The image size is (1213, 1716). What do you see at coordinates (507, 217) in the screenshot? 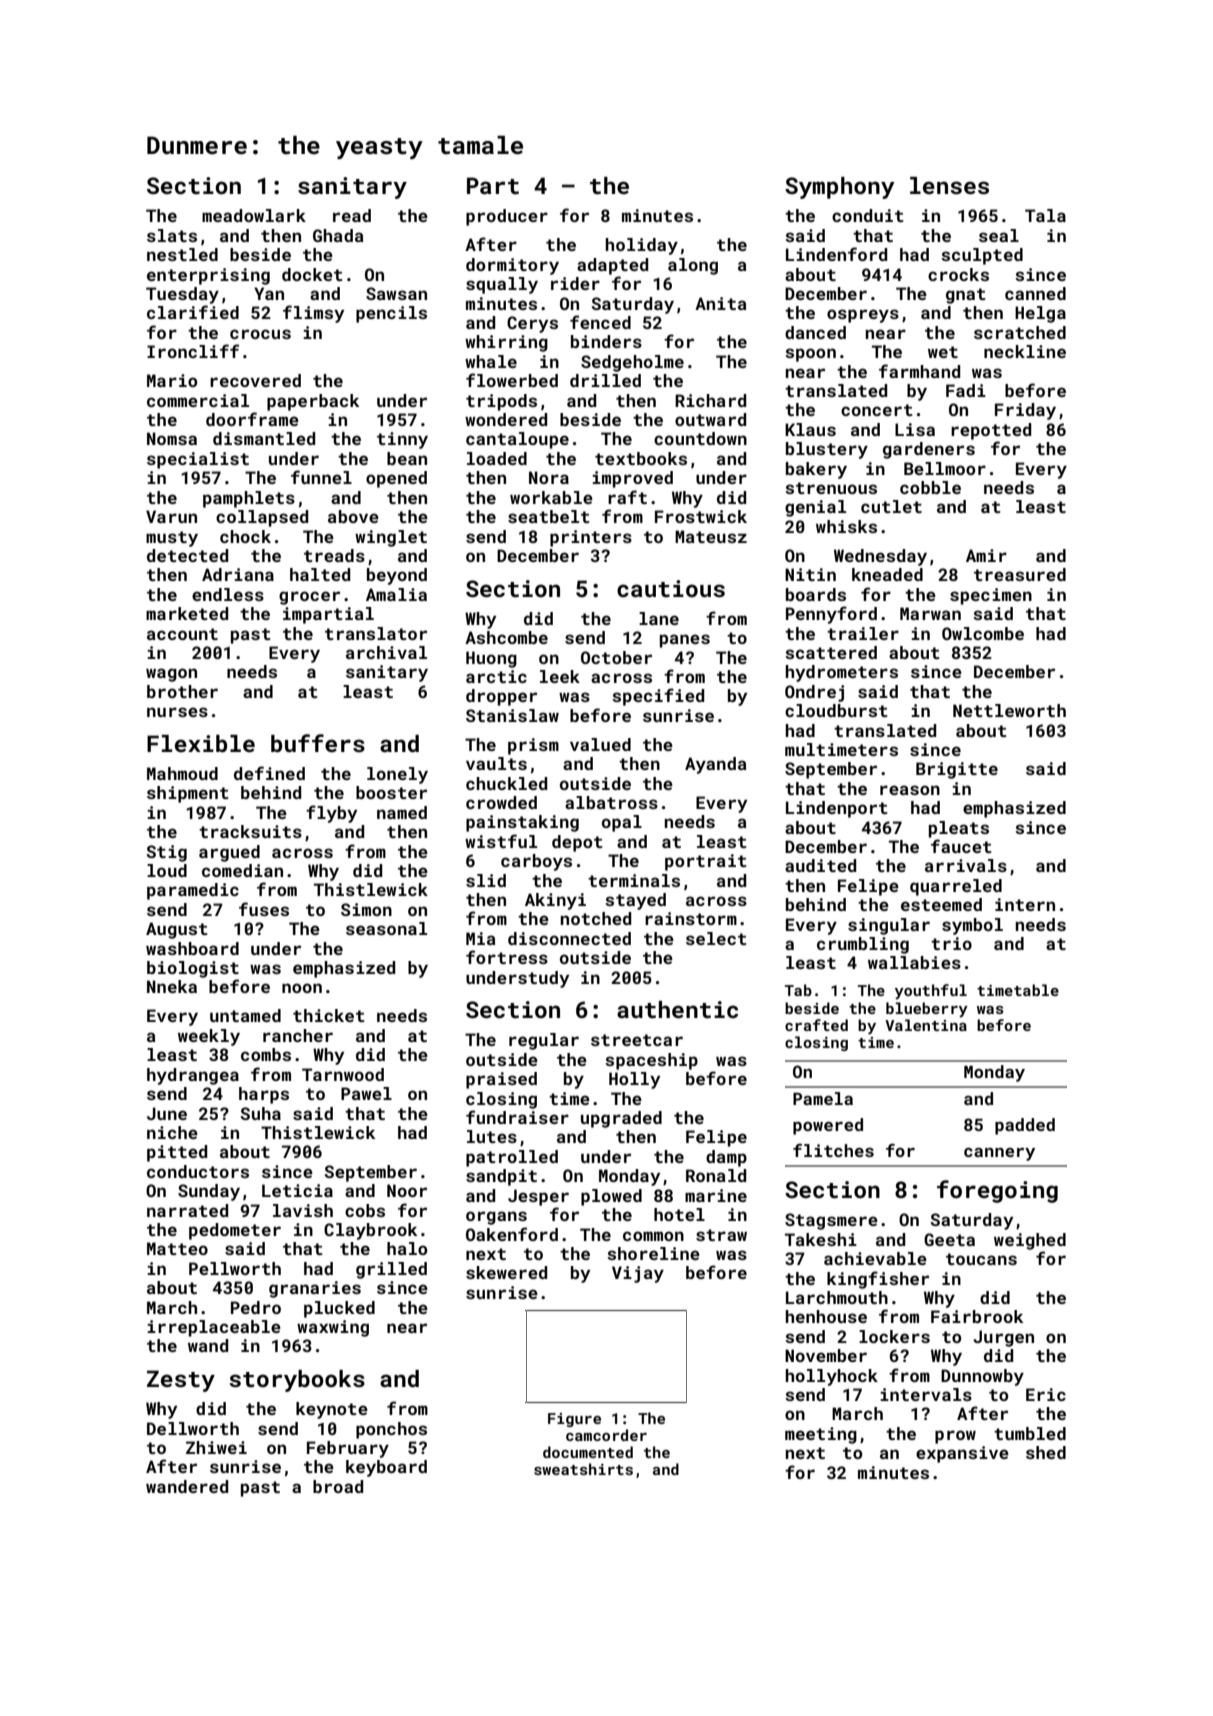
I see `producer` at bounding box center [507, 217].
